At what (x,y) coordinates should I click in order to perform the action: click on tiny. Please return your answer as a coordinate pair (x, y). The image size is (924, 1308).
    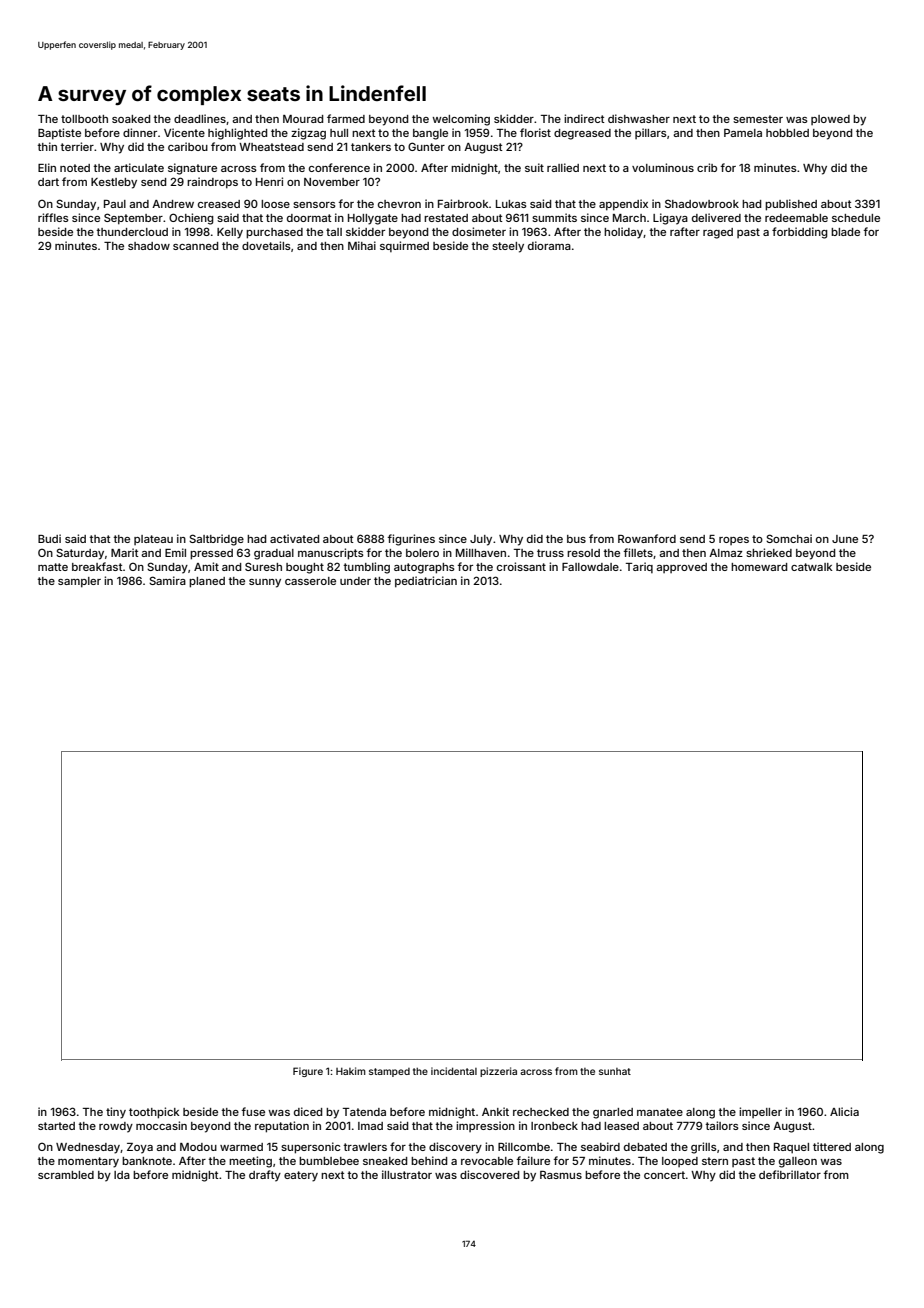
    Looking at the image, I should click on (116, 1113).
